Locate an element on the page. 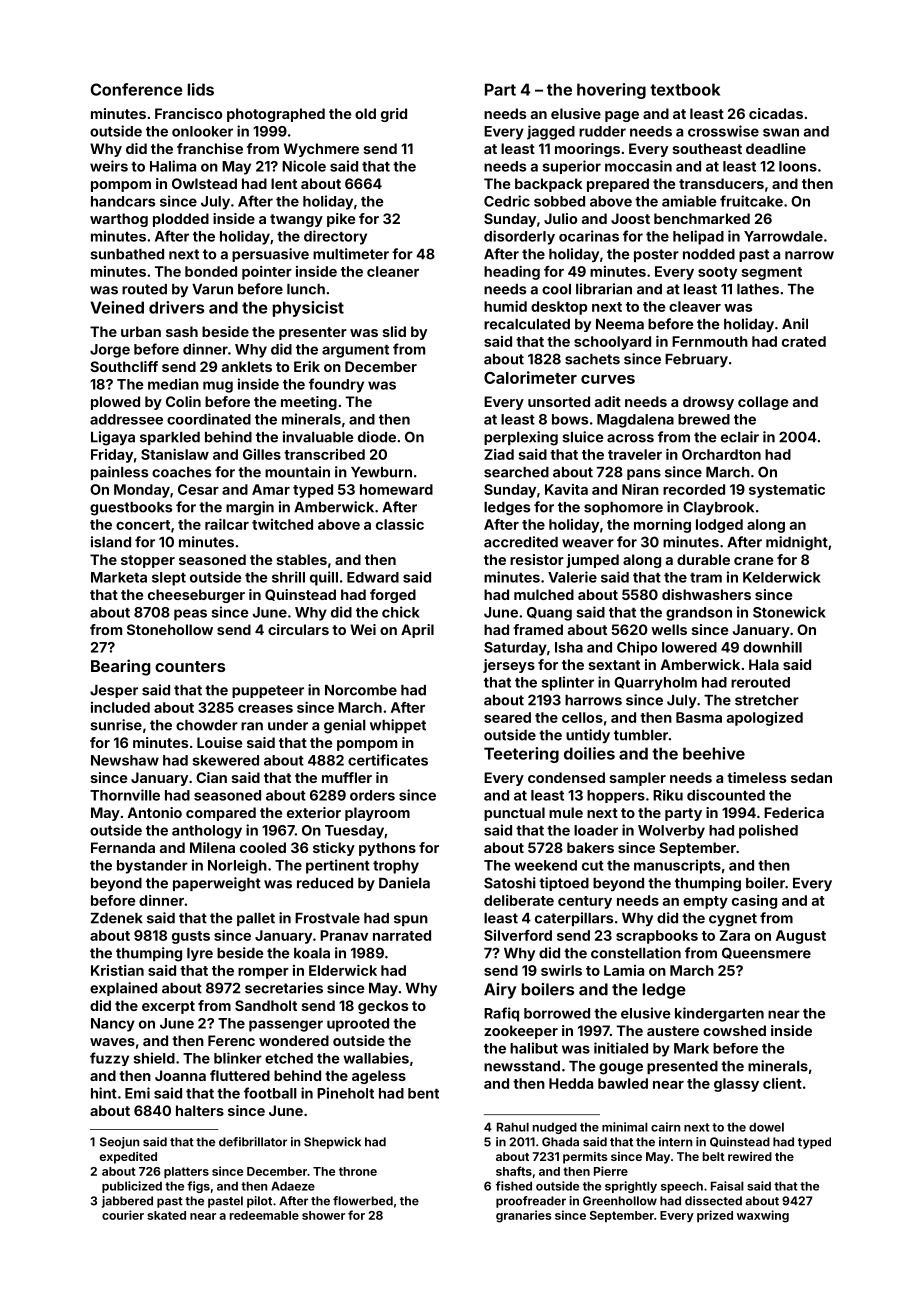 This image has width=924, height=1308. classic is located at coordinates (400, 524).
